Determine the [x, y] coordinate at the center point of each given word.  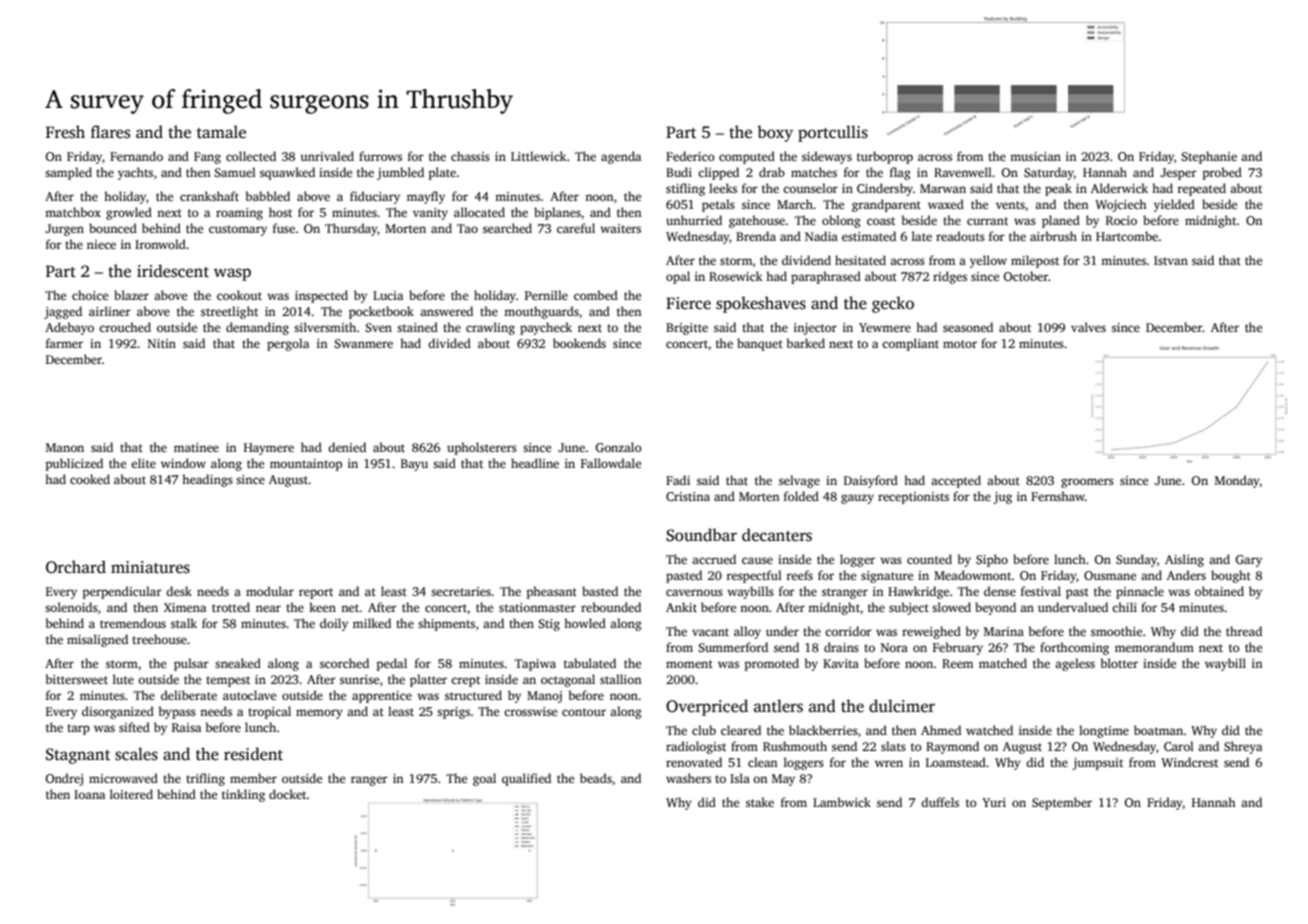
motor [960, 344]
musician [1035, 156]
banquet [760, 344]
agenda [621, 157]
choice [90, 295]
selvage [799, 481]
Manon [65, 447]
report [316, 593]
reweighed [931, 632]
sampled [68, 173]
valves [1088, 327]
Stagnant [78, 756]
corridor [848, 631]
